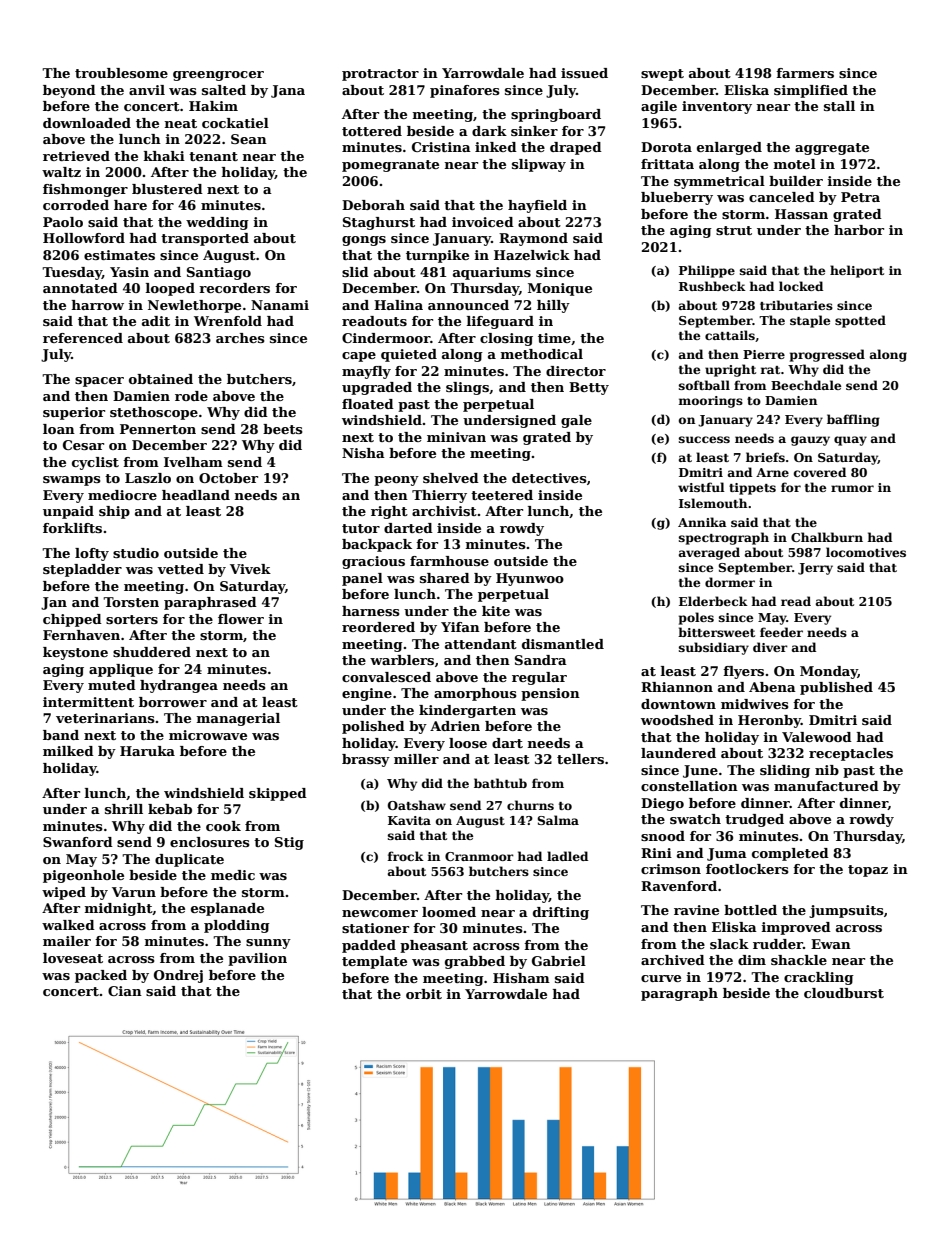 The image size is (952, 1233). I want to click on kindergarten, so click(467, 711).
